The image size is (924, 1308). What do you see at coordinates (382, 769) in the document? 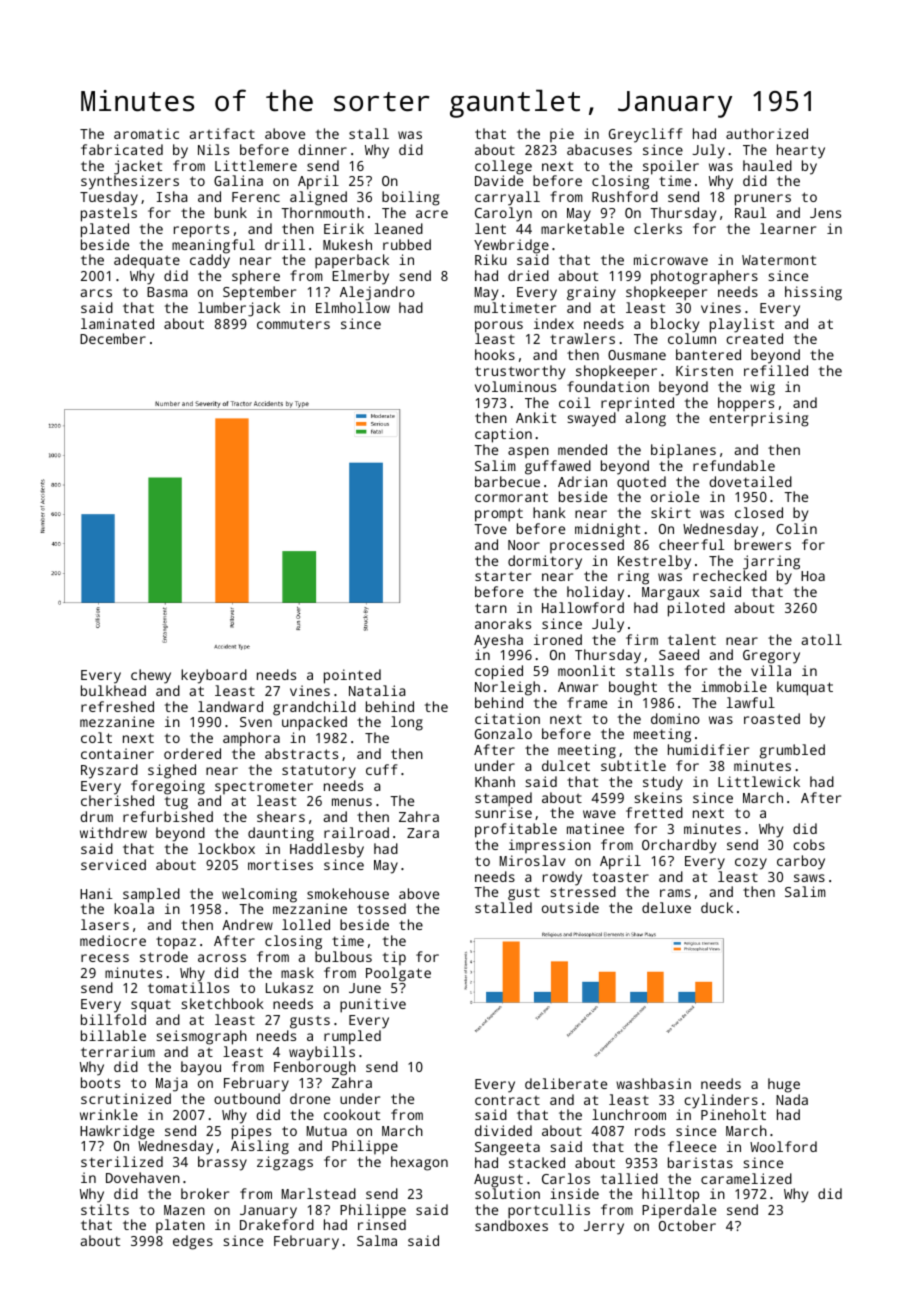
I see `cuff` at bounding box center [382, 769].
